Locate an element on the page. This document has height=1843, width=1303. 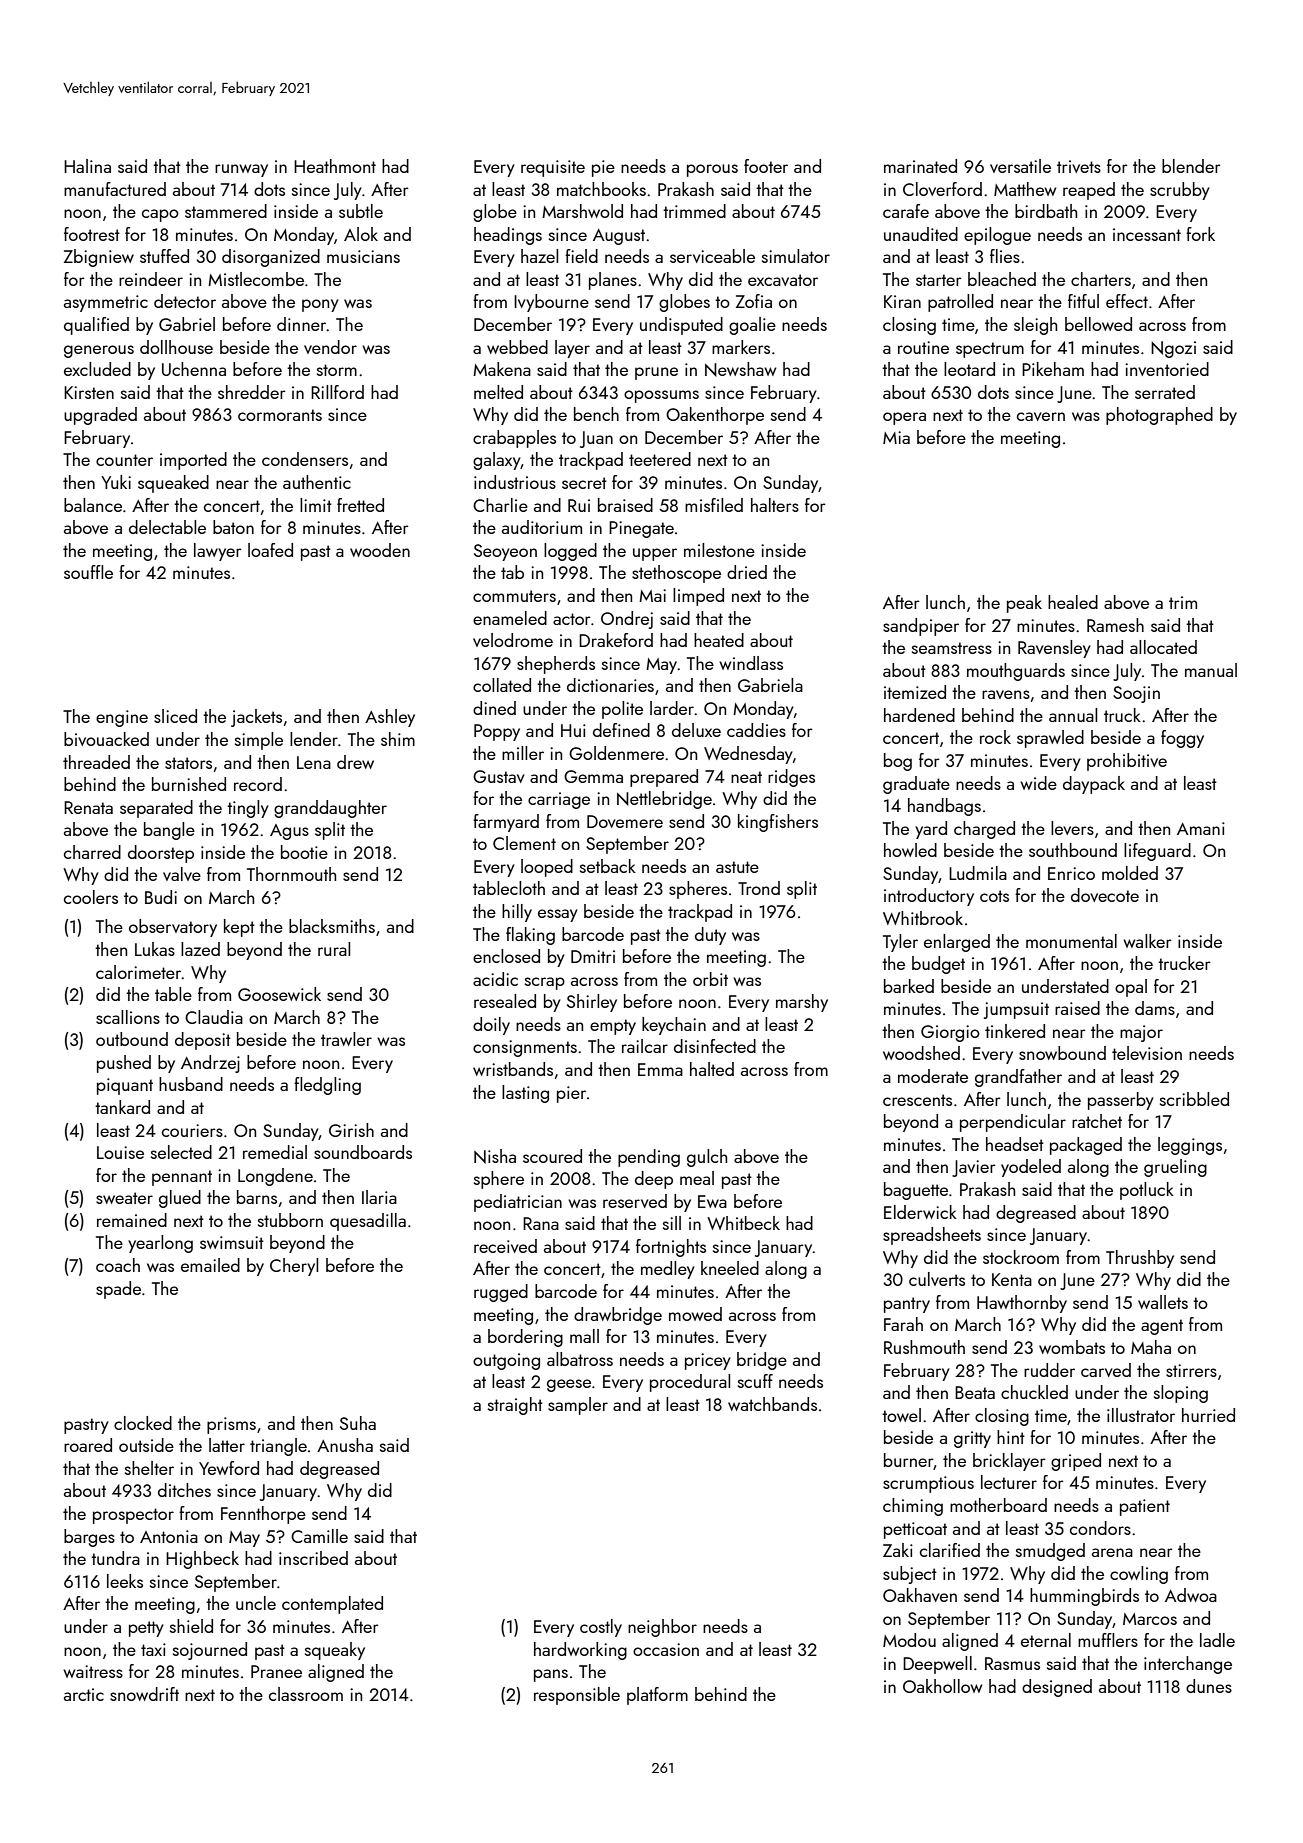
fork is located at coordinates (1200, 234).
